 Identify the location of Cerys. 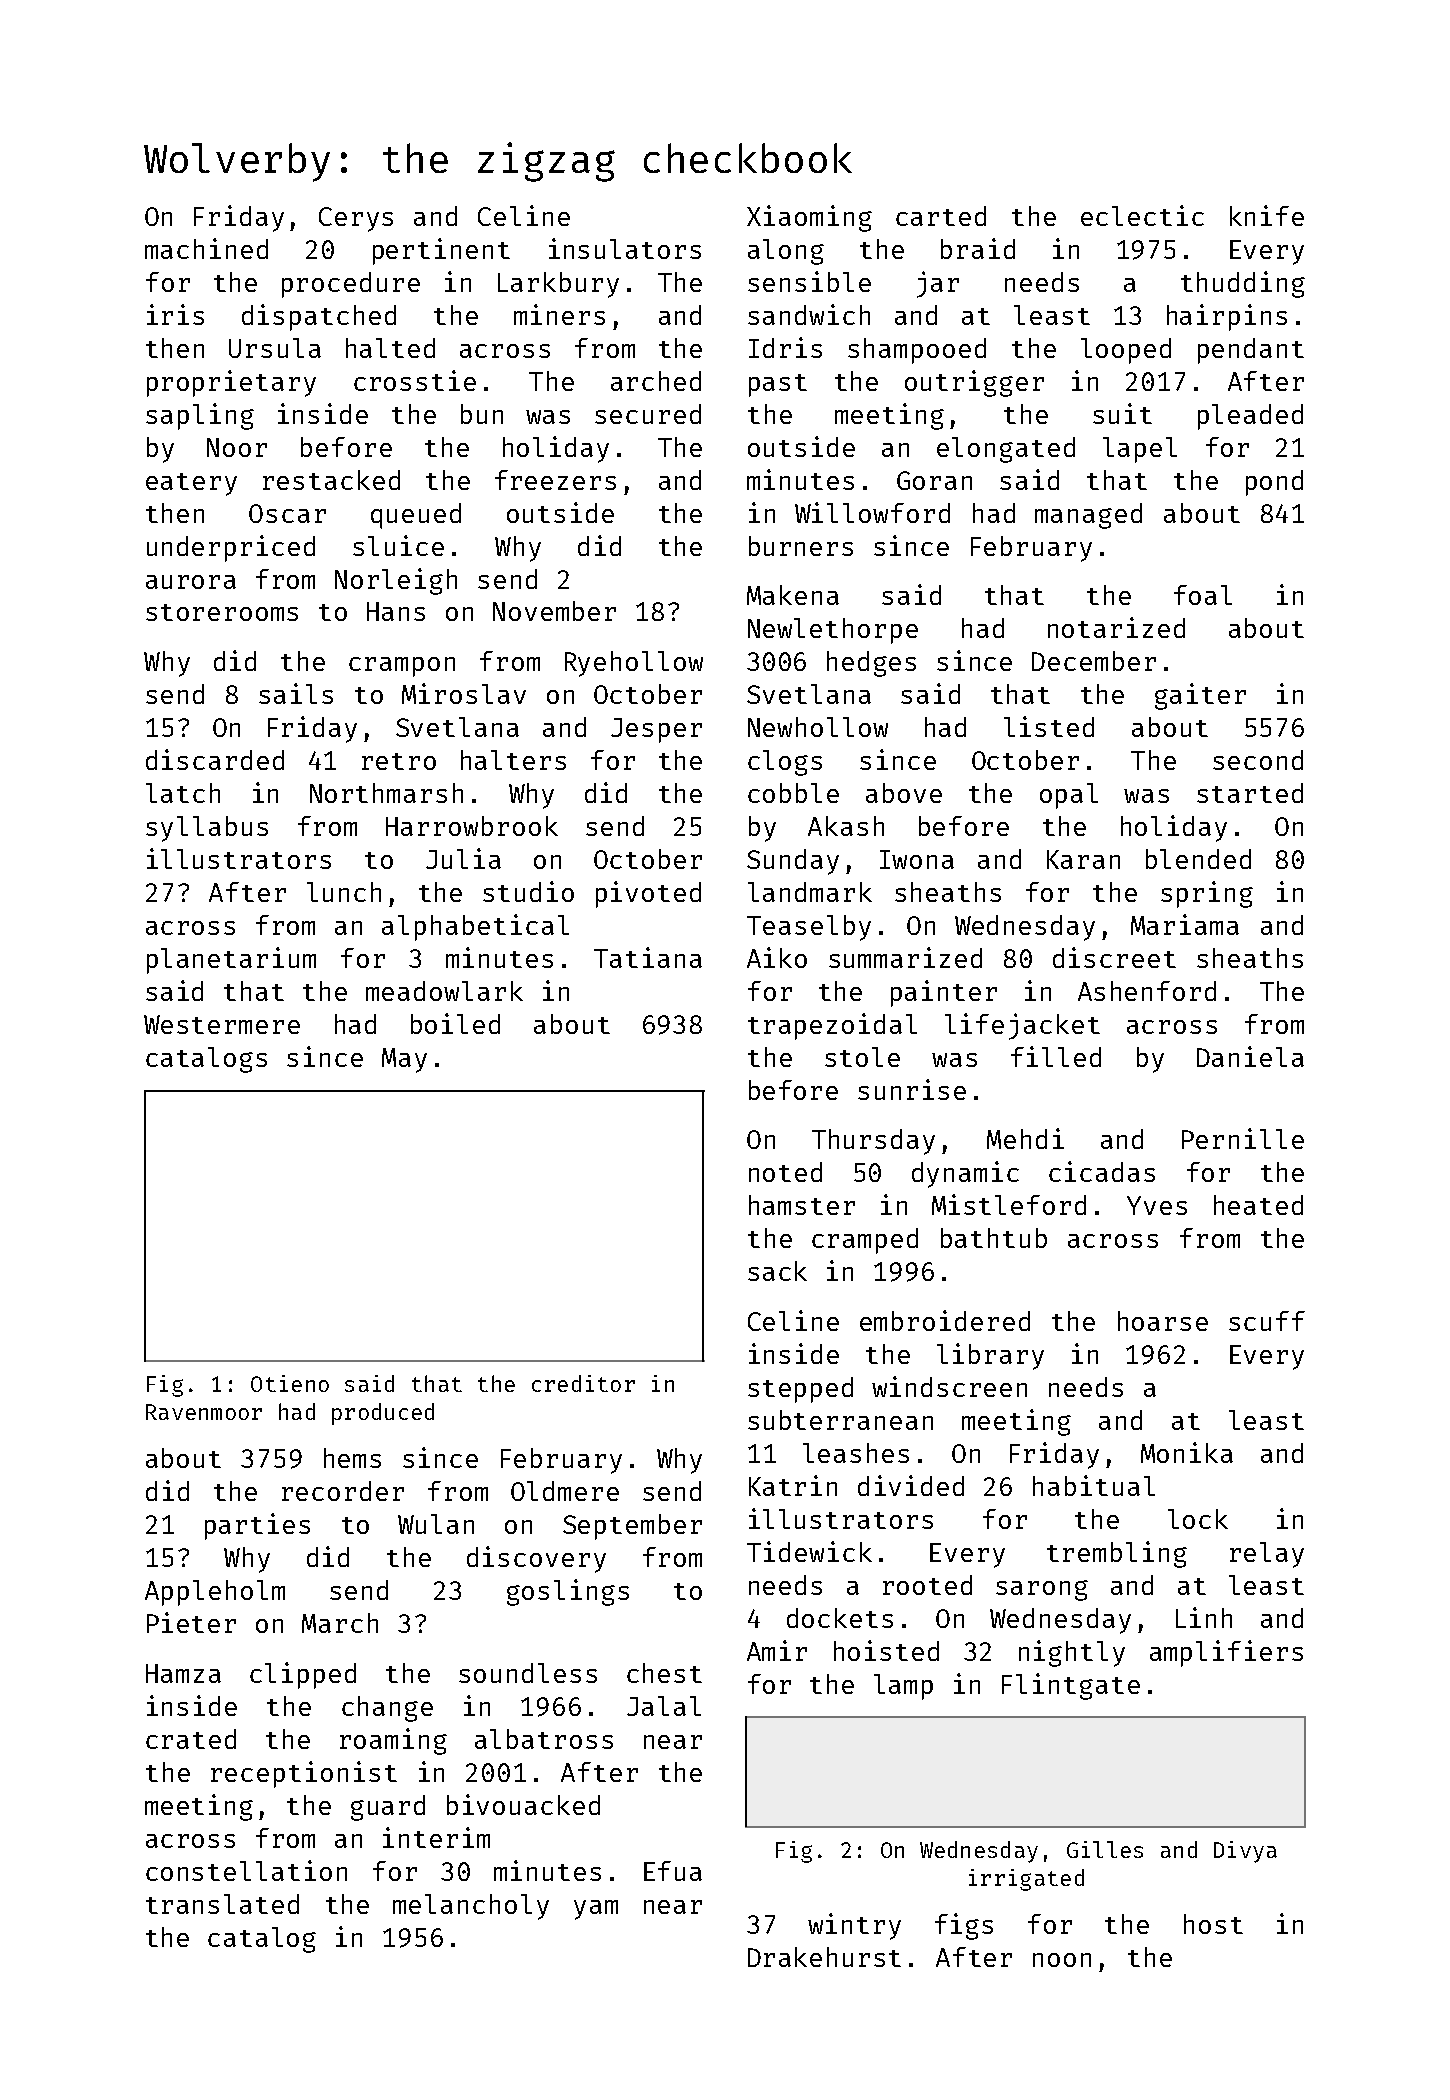
(356, 219).
